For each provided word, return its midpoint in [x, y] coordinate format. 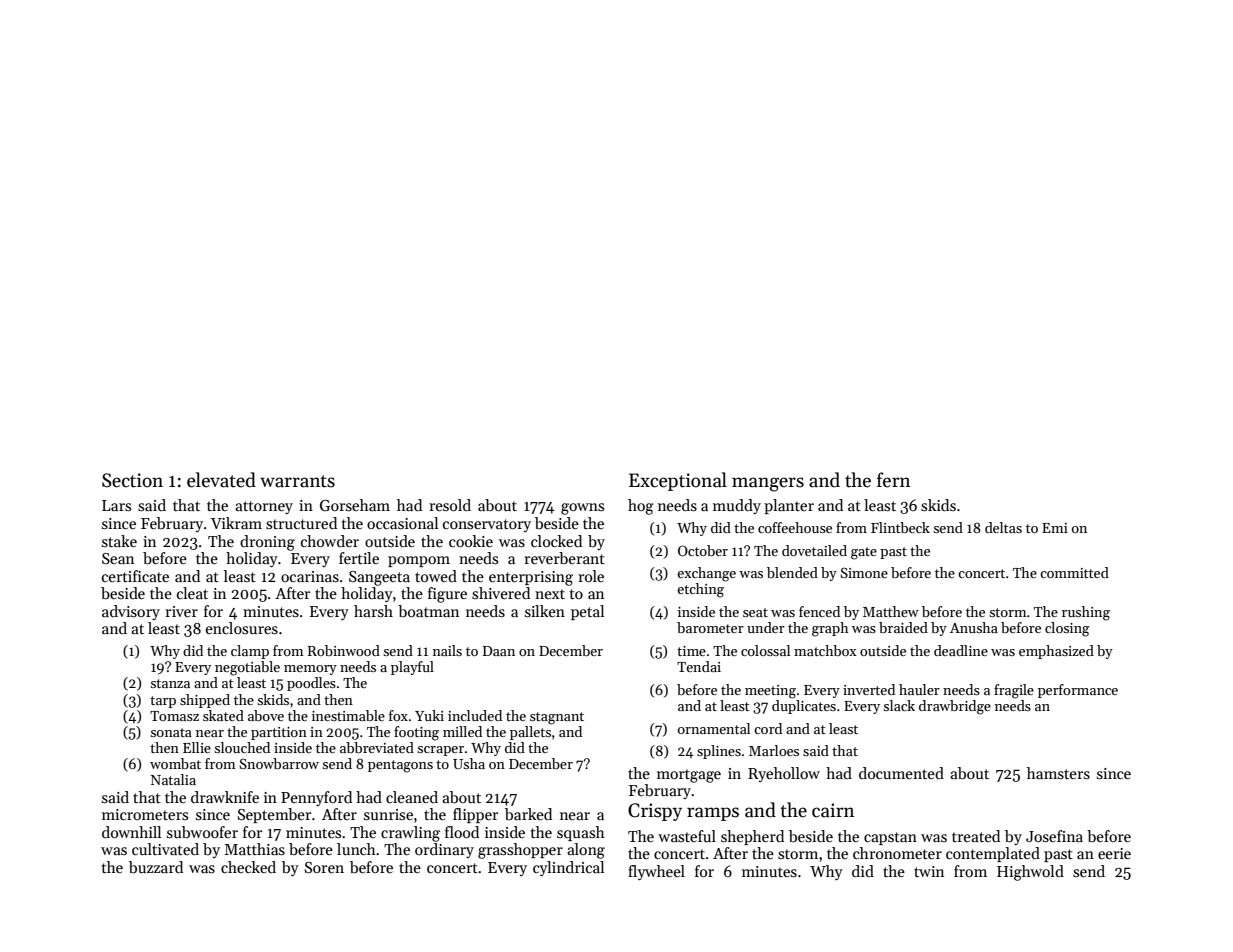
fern [894, 480]
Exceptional [678, 481]
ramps [713, 814]
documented [901, 773]
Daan [499, 651]
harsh [373, 611]
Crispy [655, 812]
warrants [297, 481]
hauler [919, 689]
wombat [175, 763]
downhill [131, 832]
